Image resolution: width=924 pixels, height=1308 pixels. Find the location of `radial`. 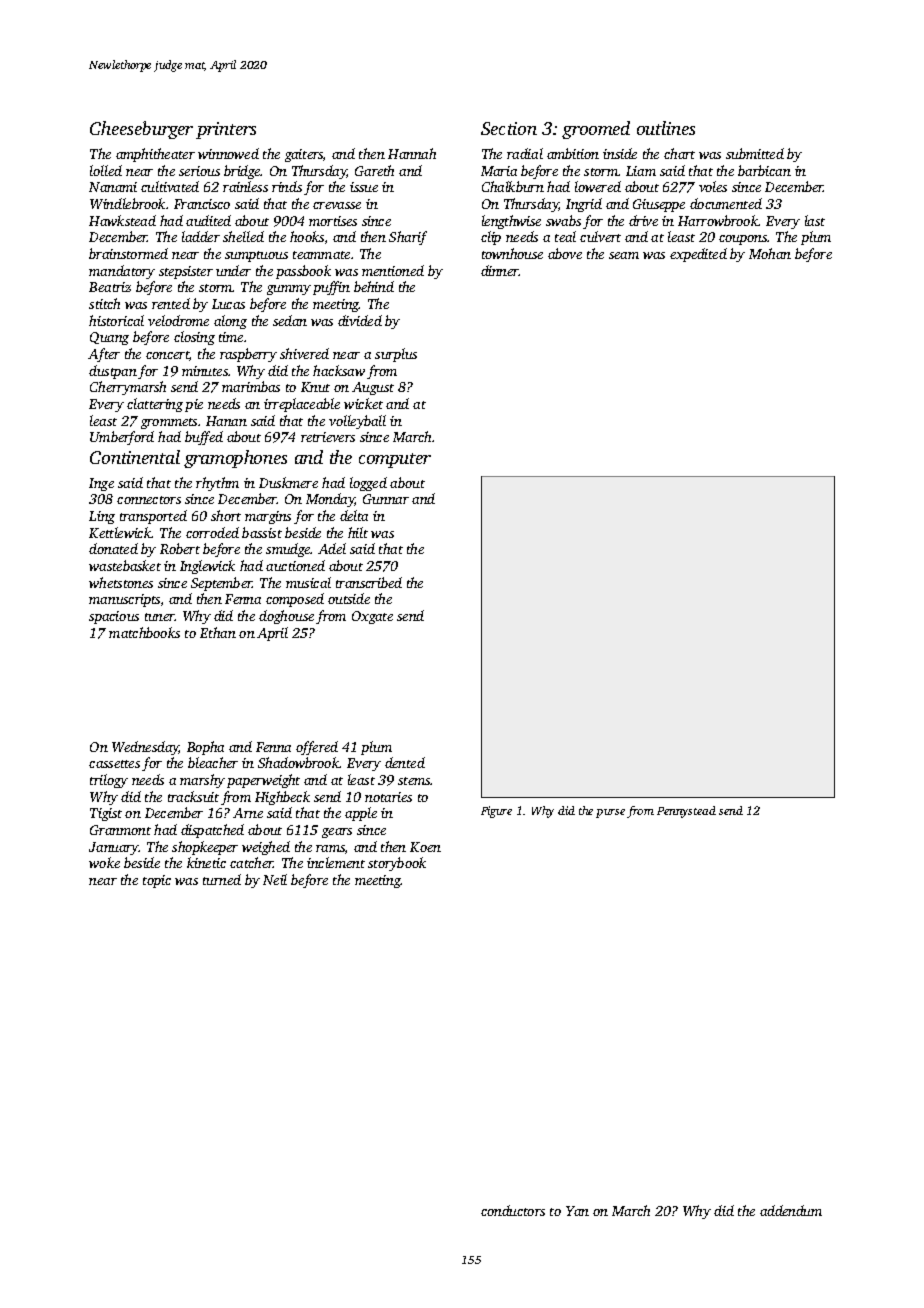

radial is located at coordinates (525, 153).
